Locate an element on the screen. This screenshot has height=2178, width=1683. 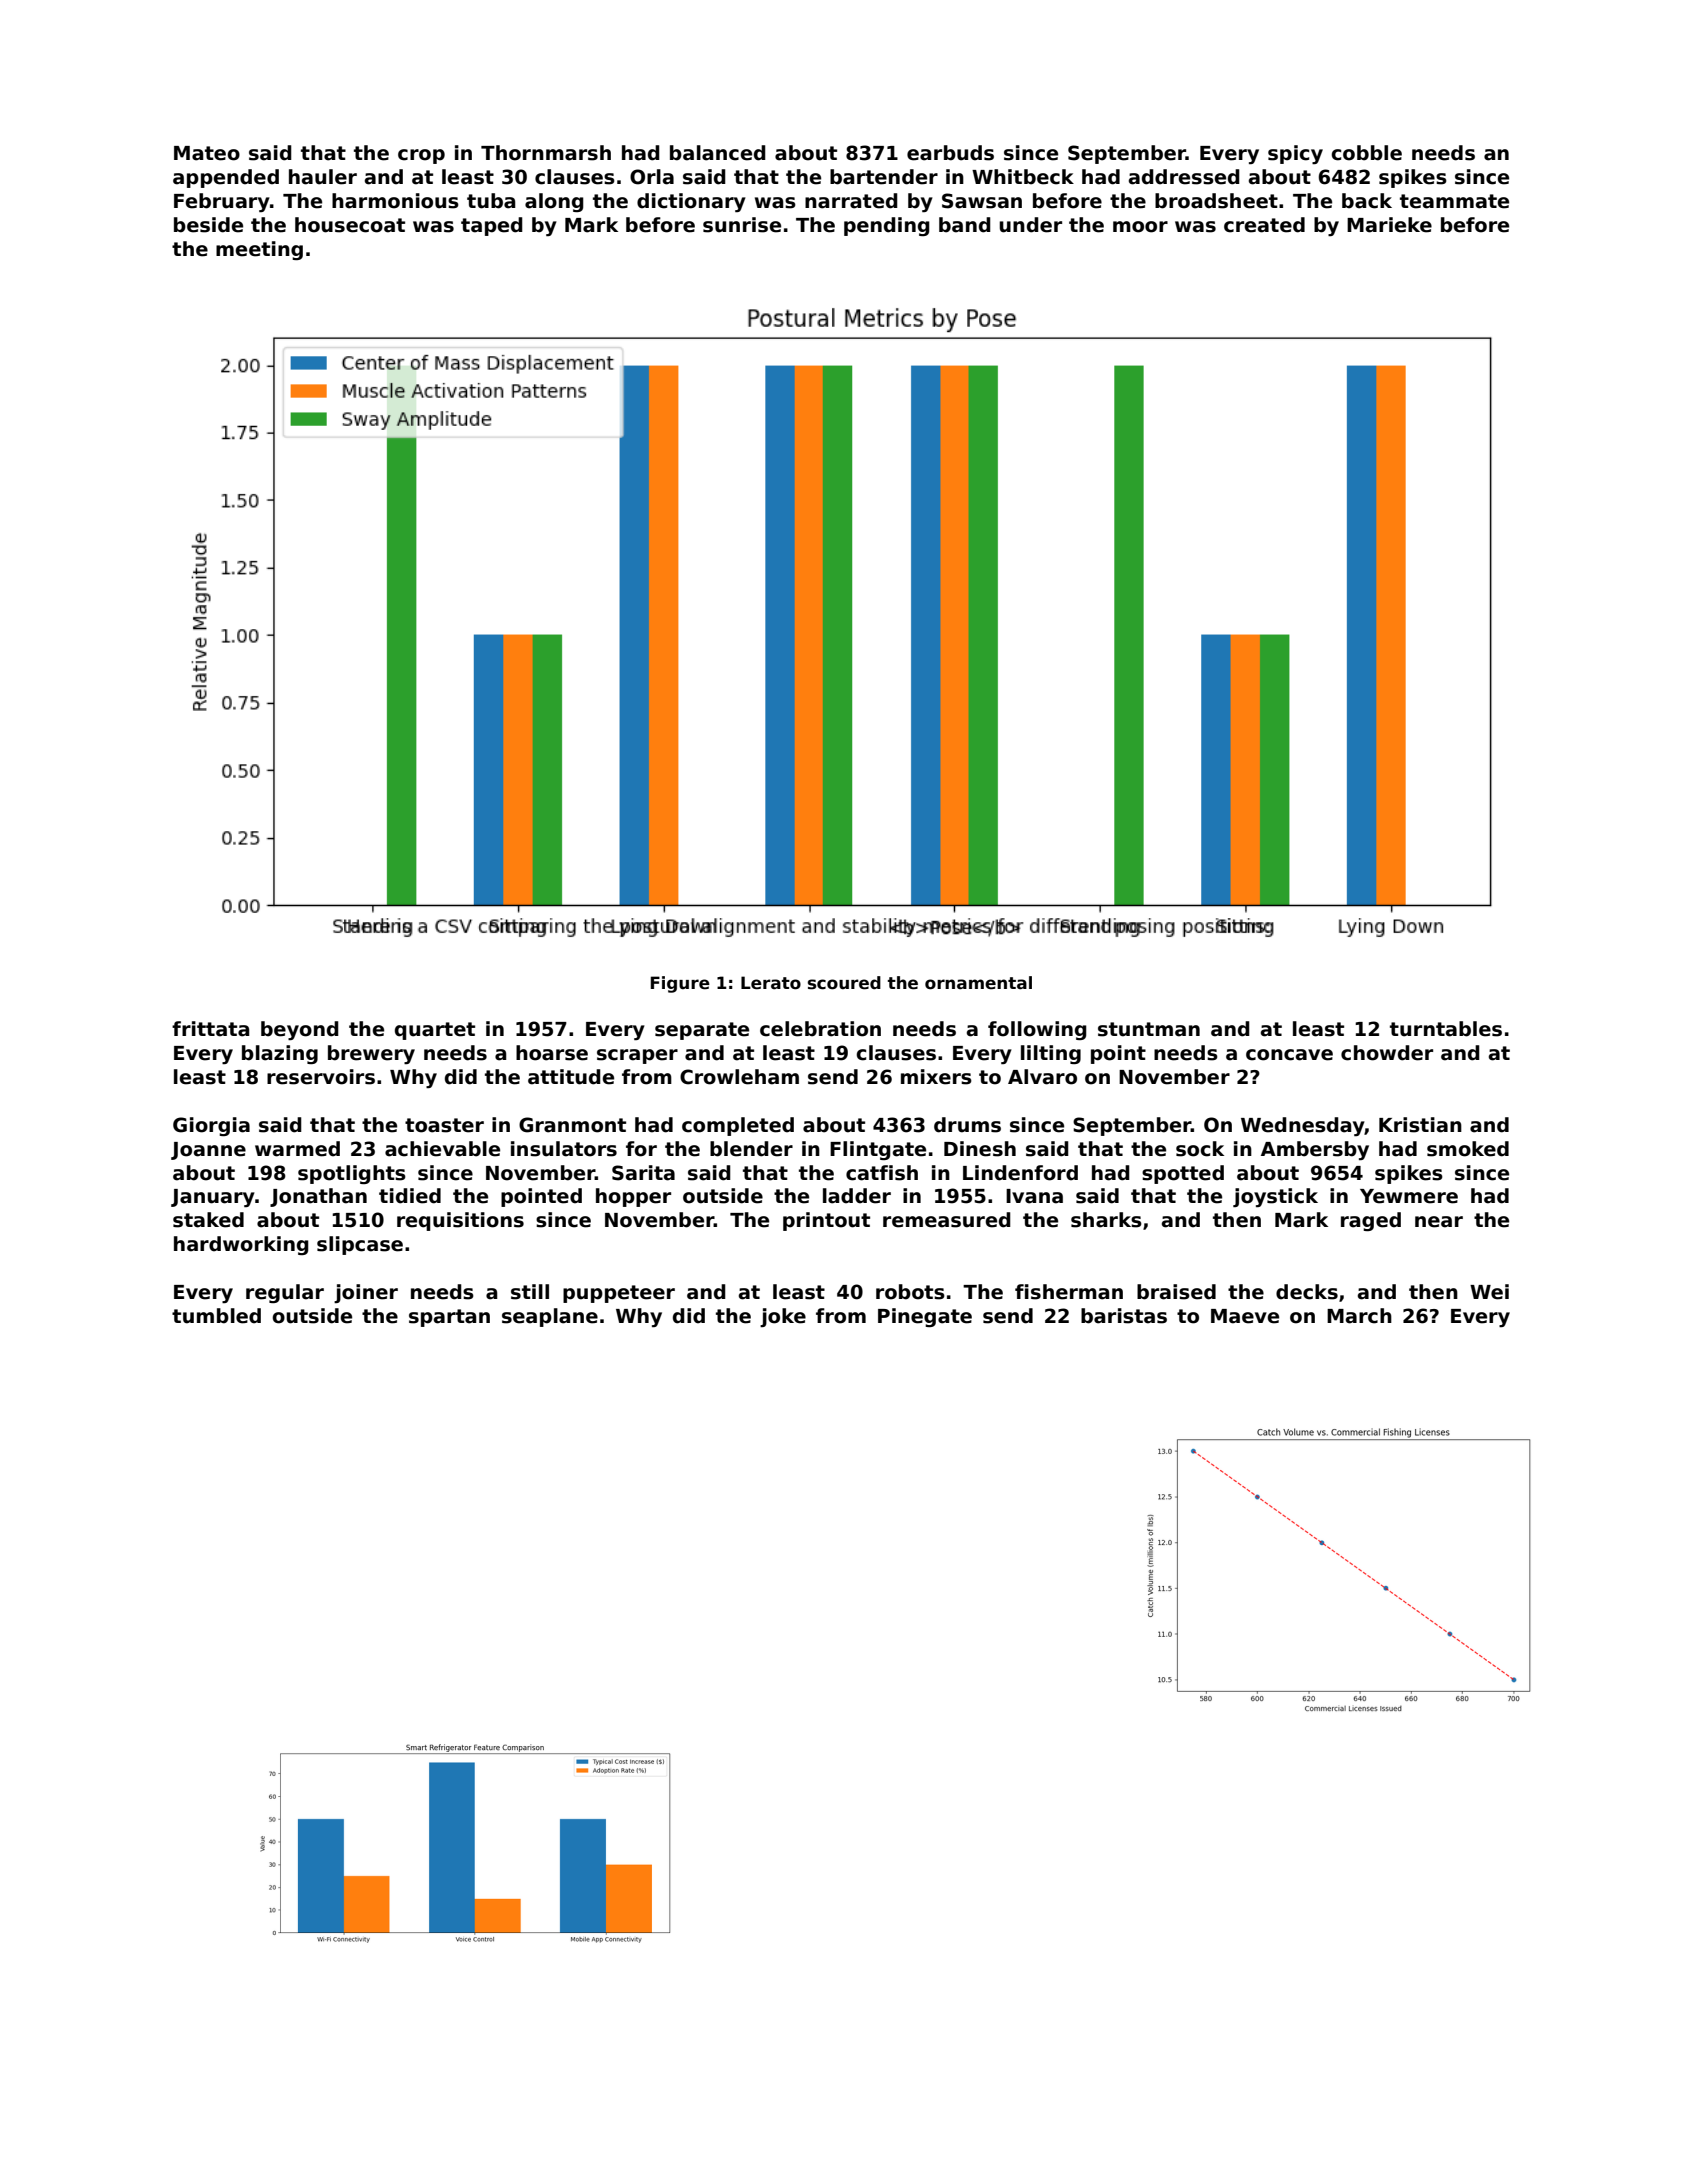
scoured is located at coordinates (844, 983).
